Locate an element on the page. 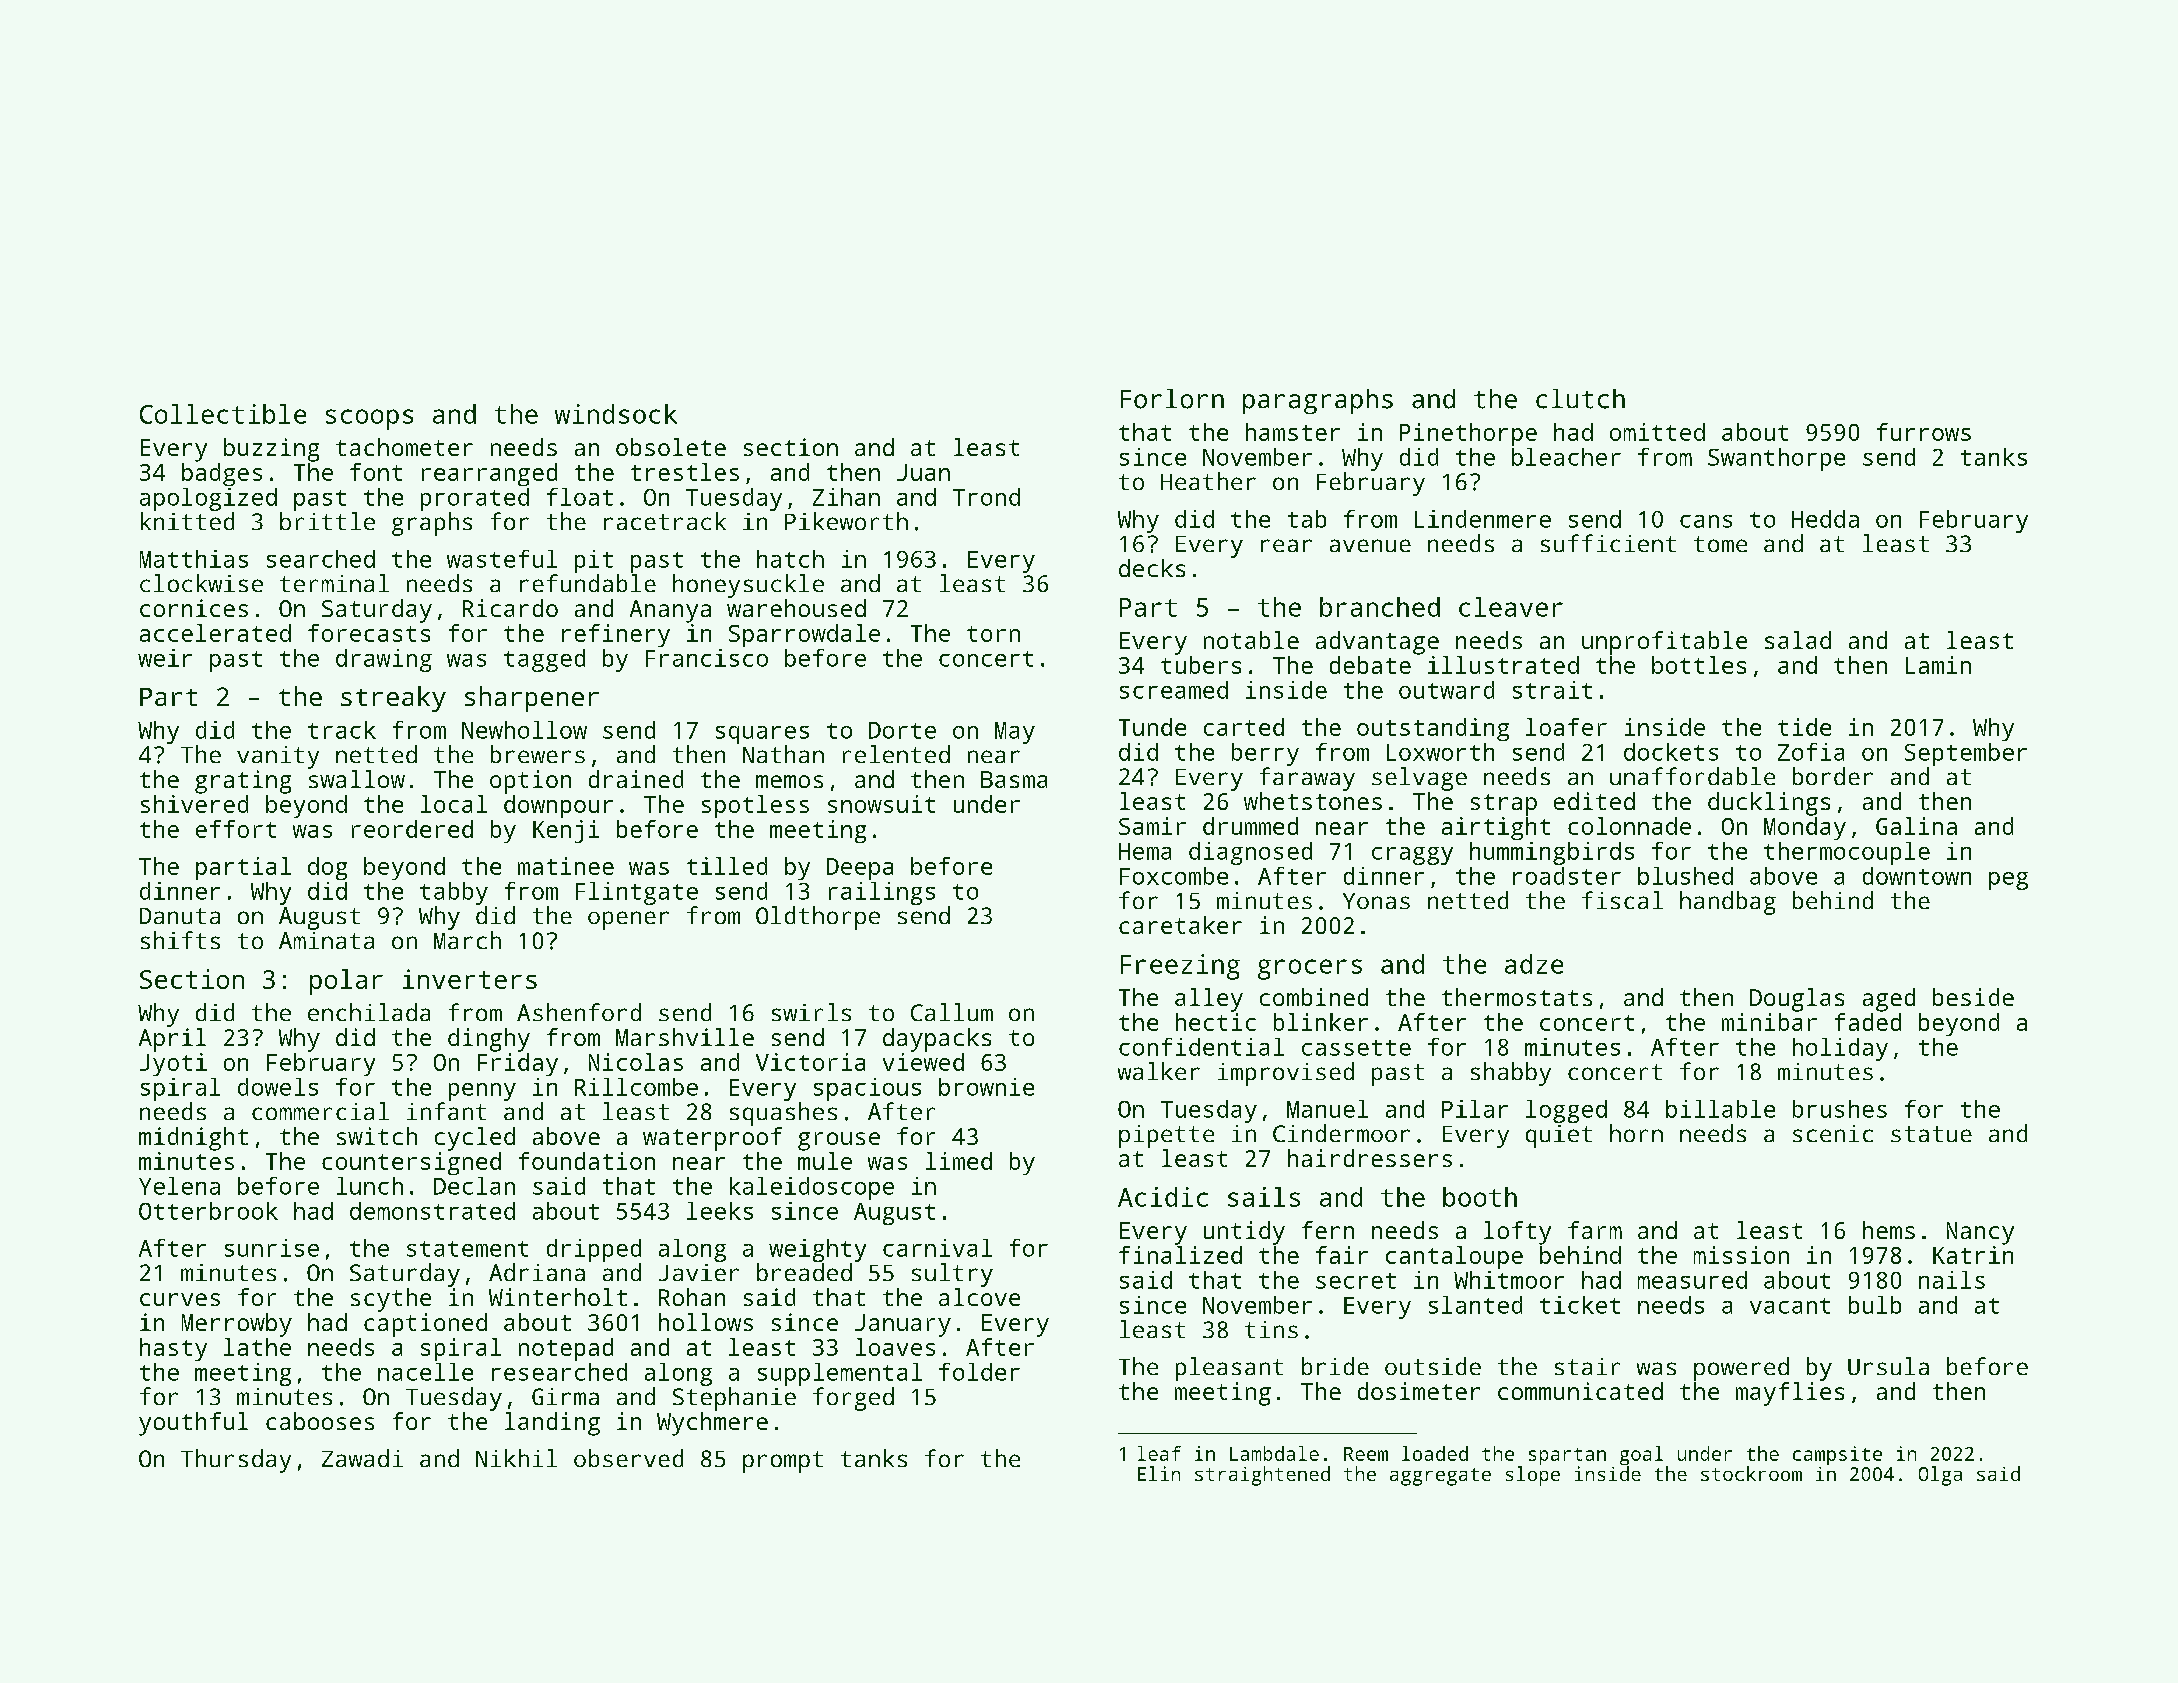 The height and width of the document is (1683, 2178). Collectible is located at coordinates (223, 414).
